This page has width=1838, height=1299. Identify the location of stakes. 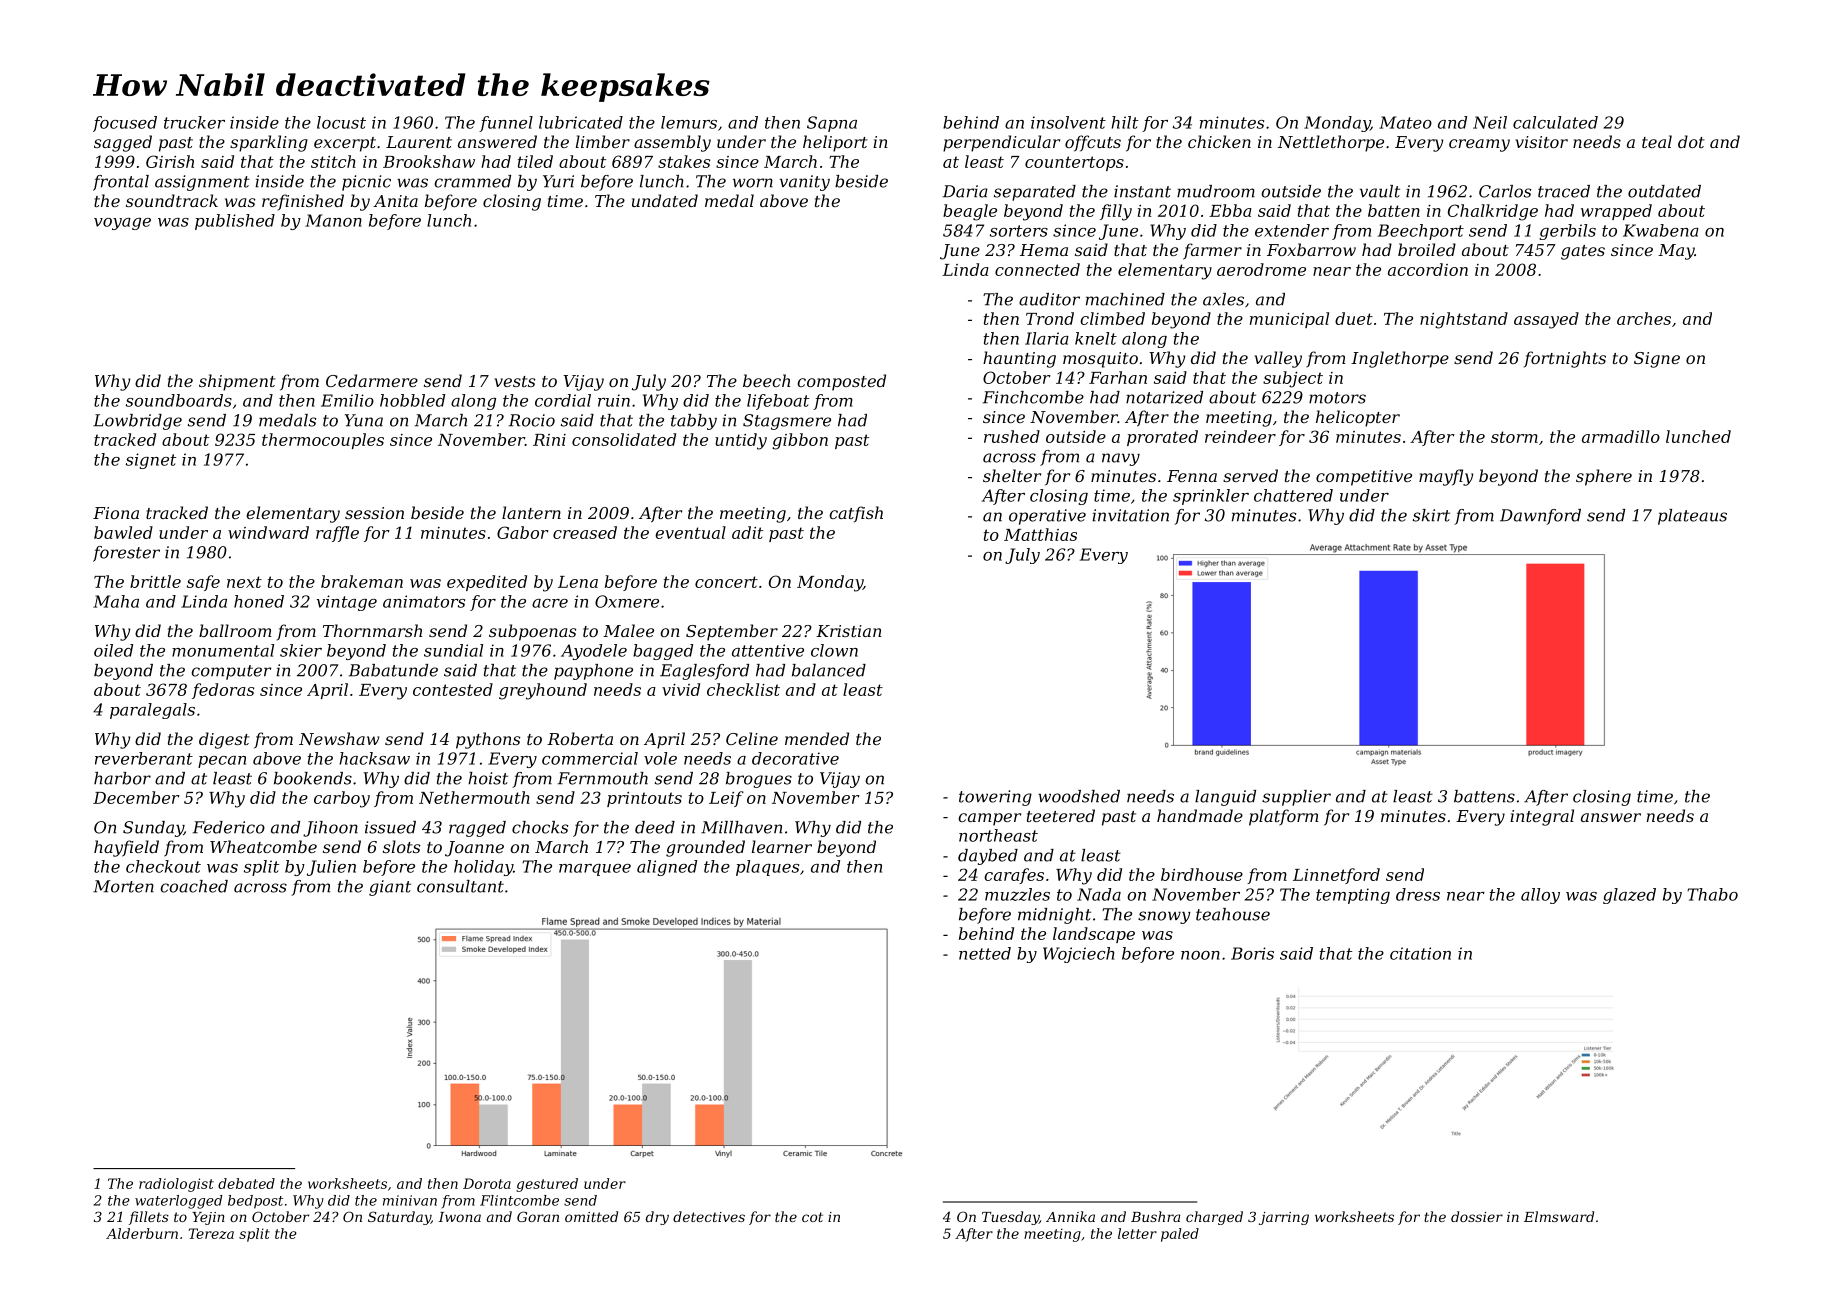
(684, 161).
